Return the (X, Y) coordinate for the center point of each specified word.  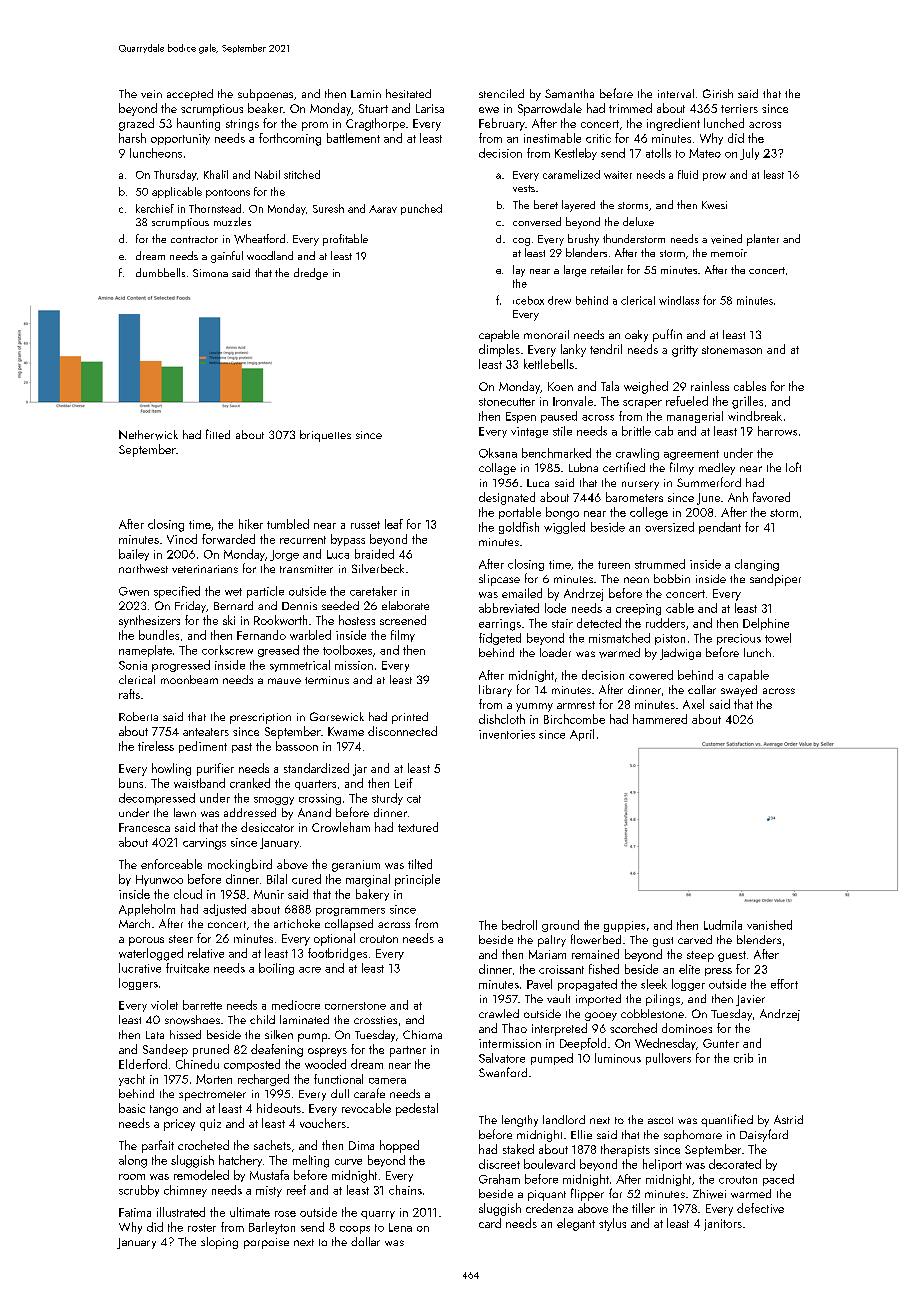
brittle (636, 431)
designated (507, 498)
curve (348, 1162)
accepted (190, 95)
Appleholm (147, 910)
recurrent (303, 540)
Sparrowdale (550, 109)
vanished (769, 925)
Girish (718, 93)
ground (560, 926)
